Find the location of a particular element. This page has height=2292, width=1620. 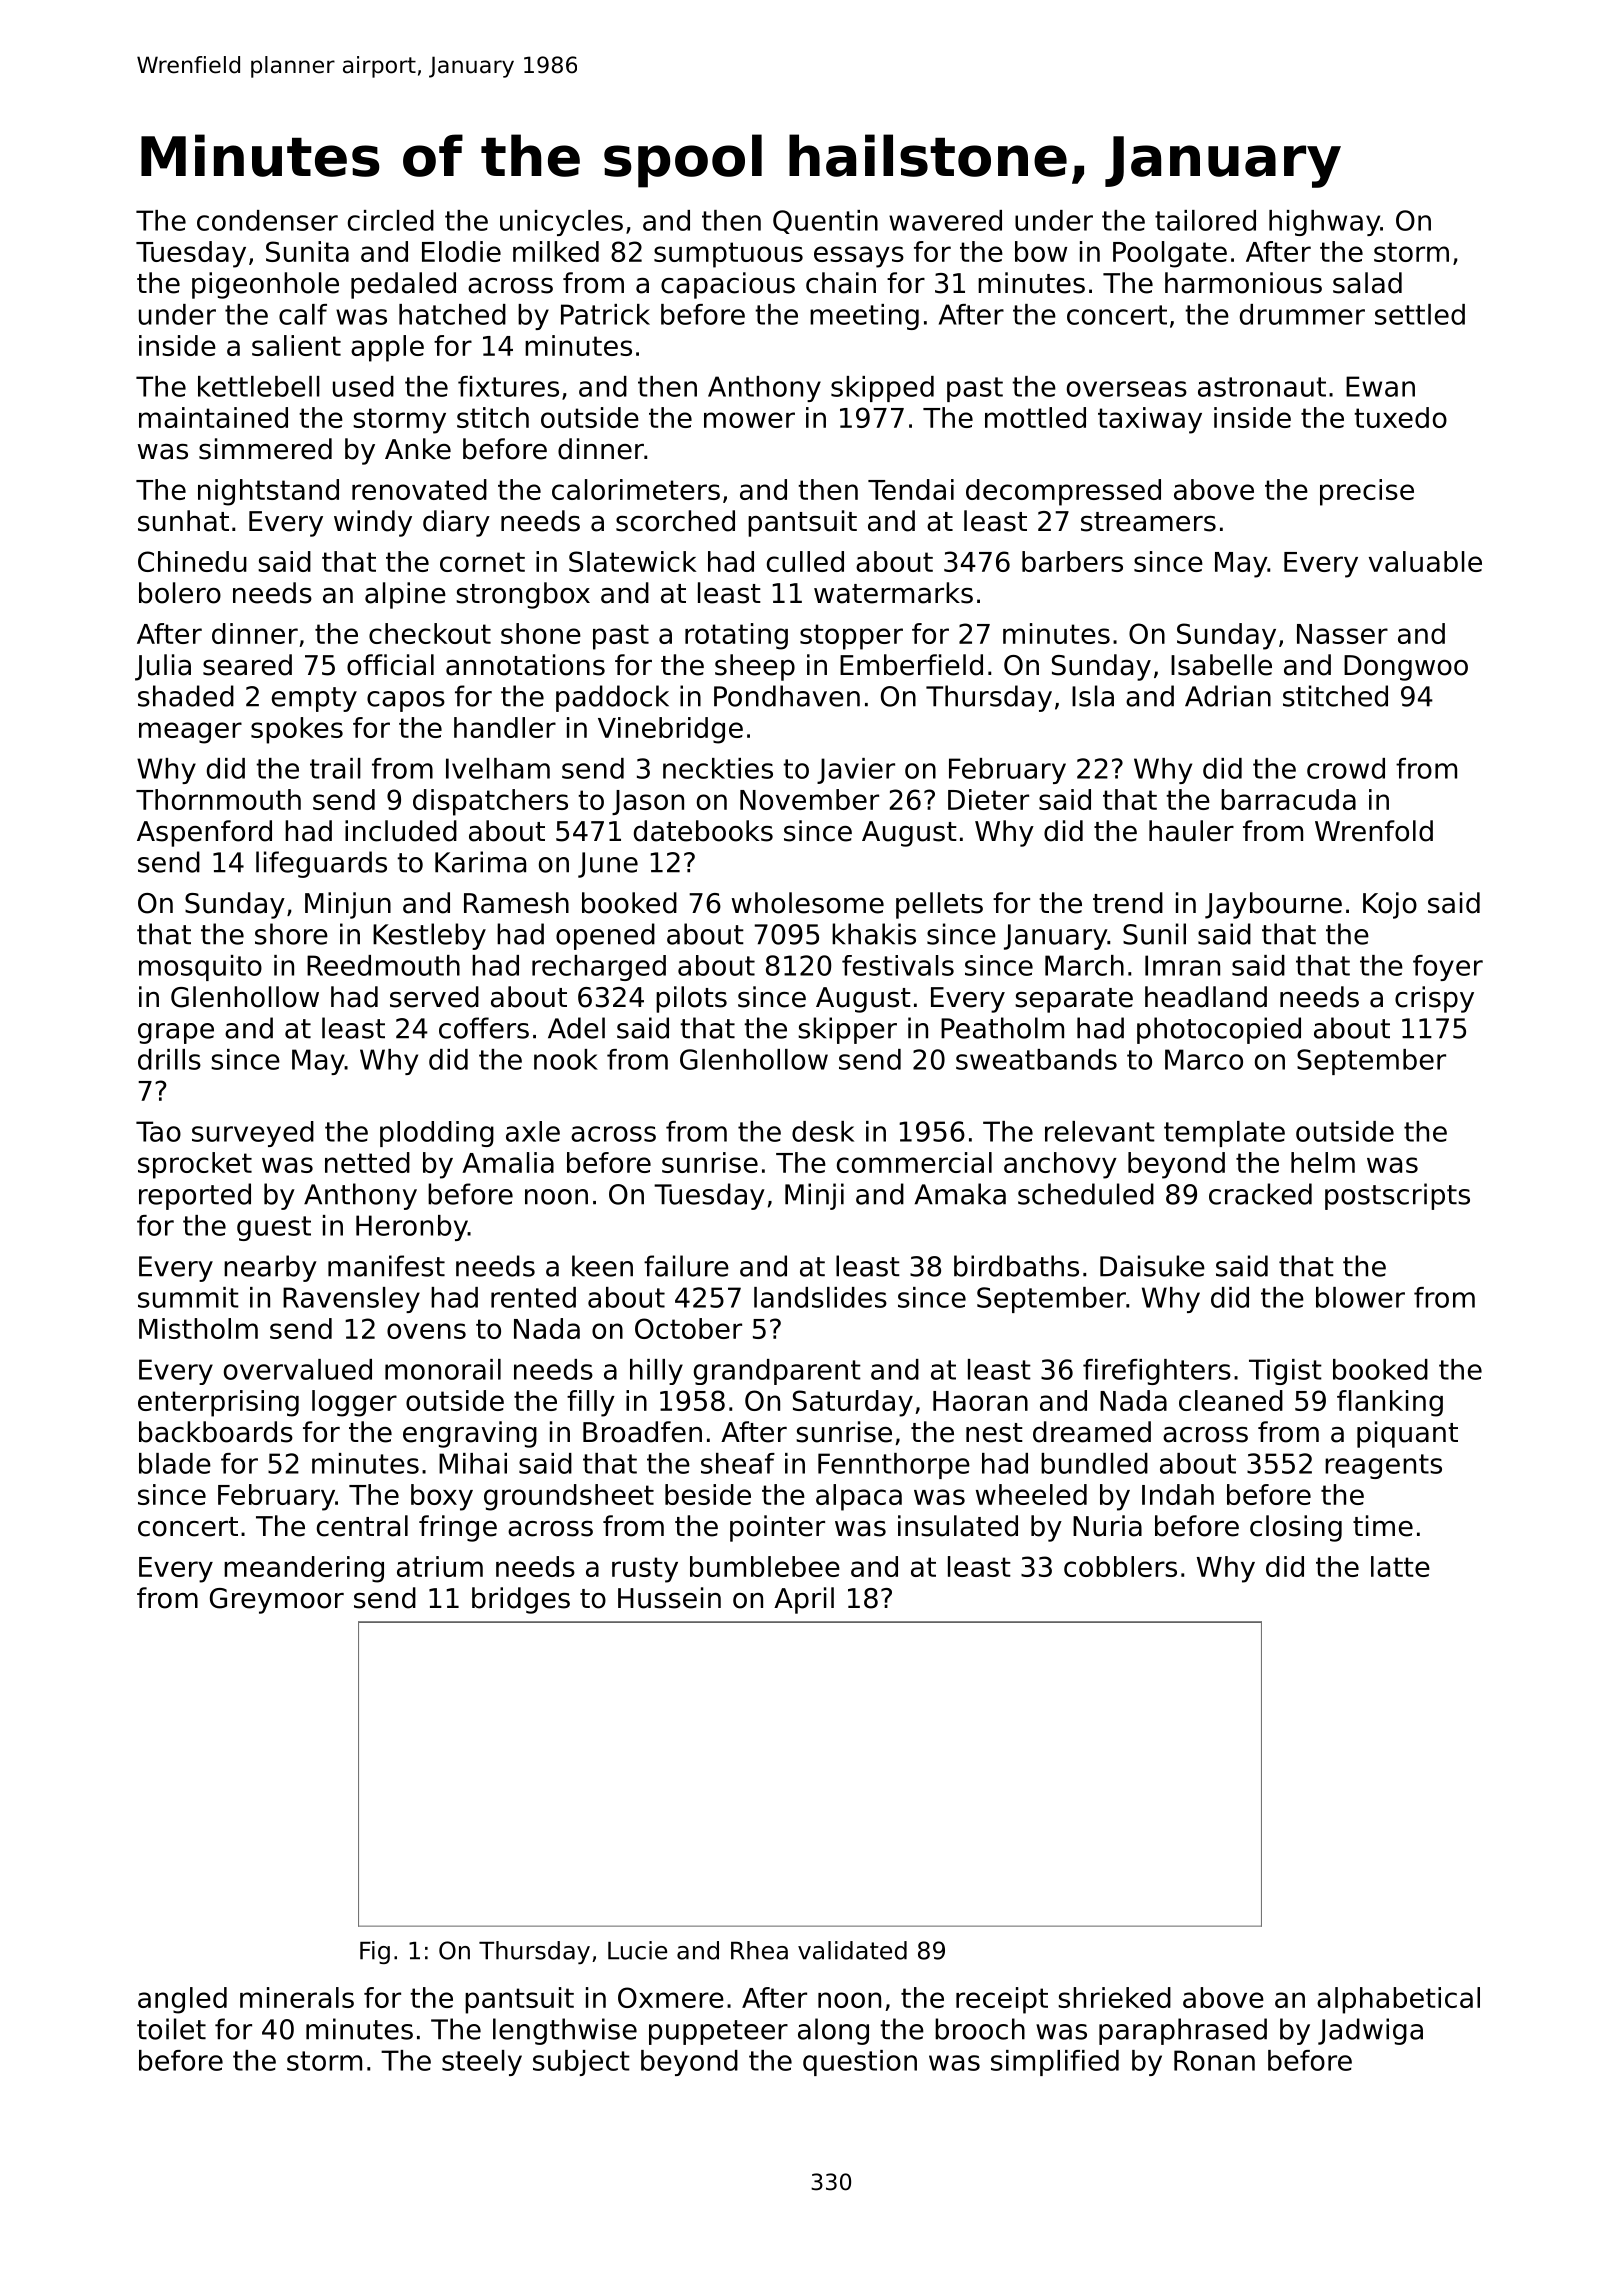

minerals is located at coordinates (297, 1997).
